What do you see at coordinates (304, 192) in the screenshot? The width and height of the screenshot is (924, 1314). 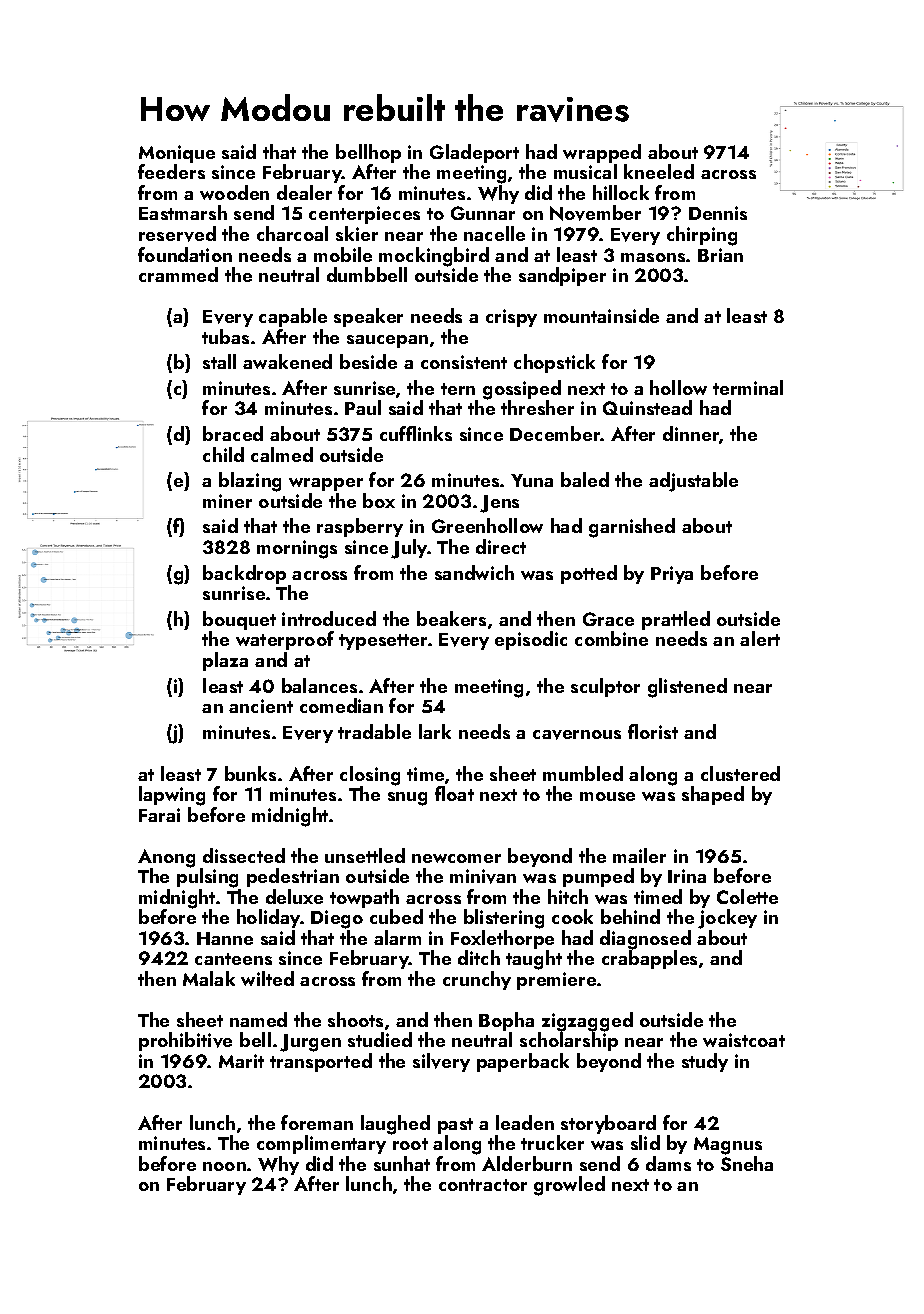 I see `dealer` at bounding box center [304, 192].
